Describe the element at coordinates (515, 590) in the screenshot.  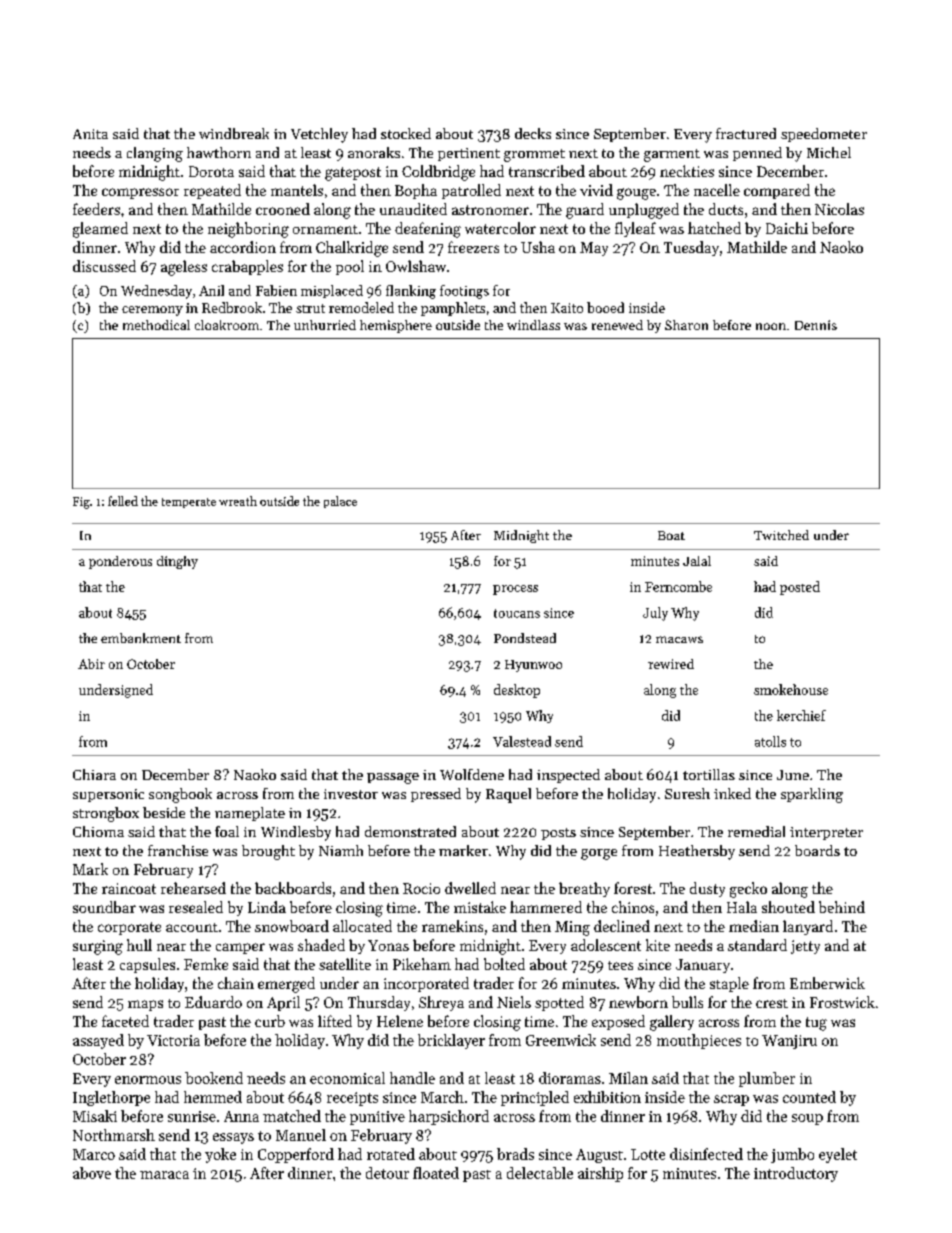
I see `process` at that location.
